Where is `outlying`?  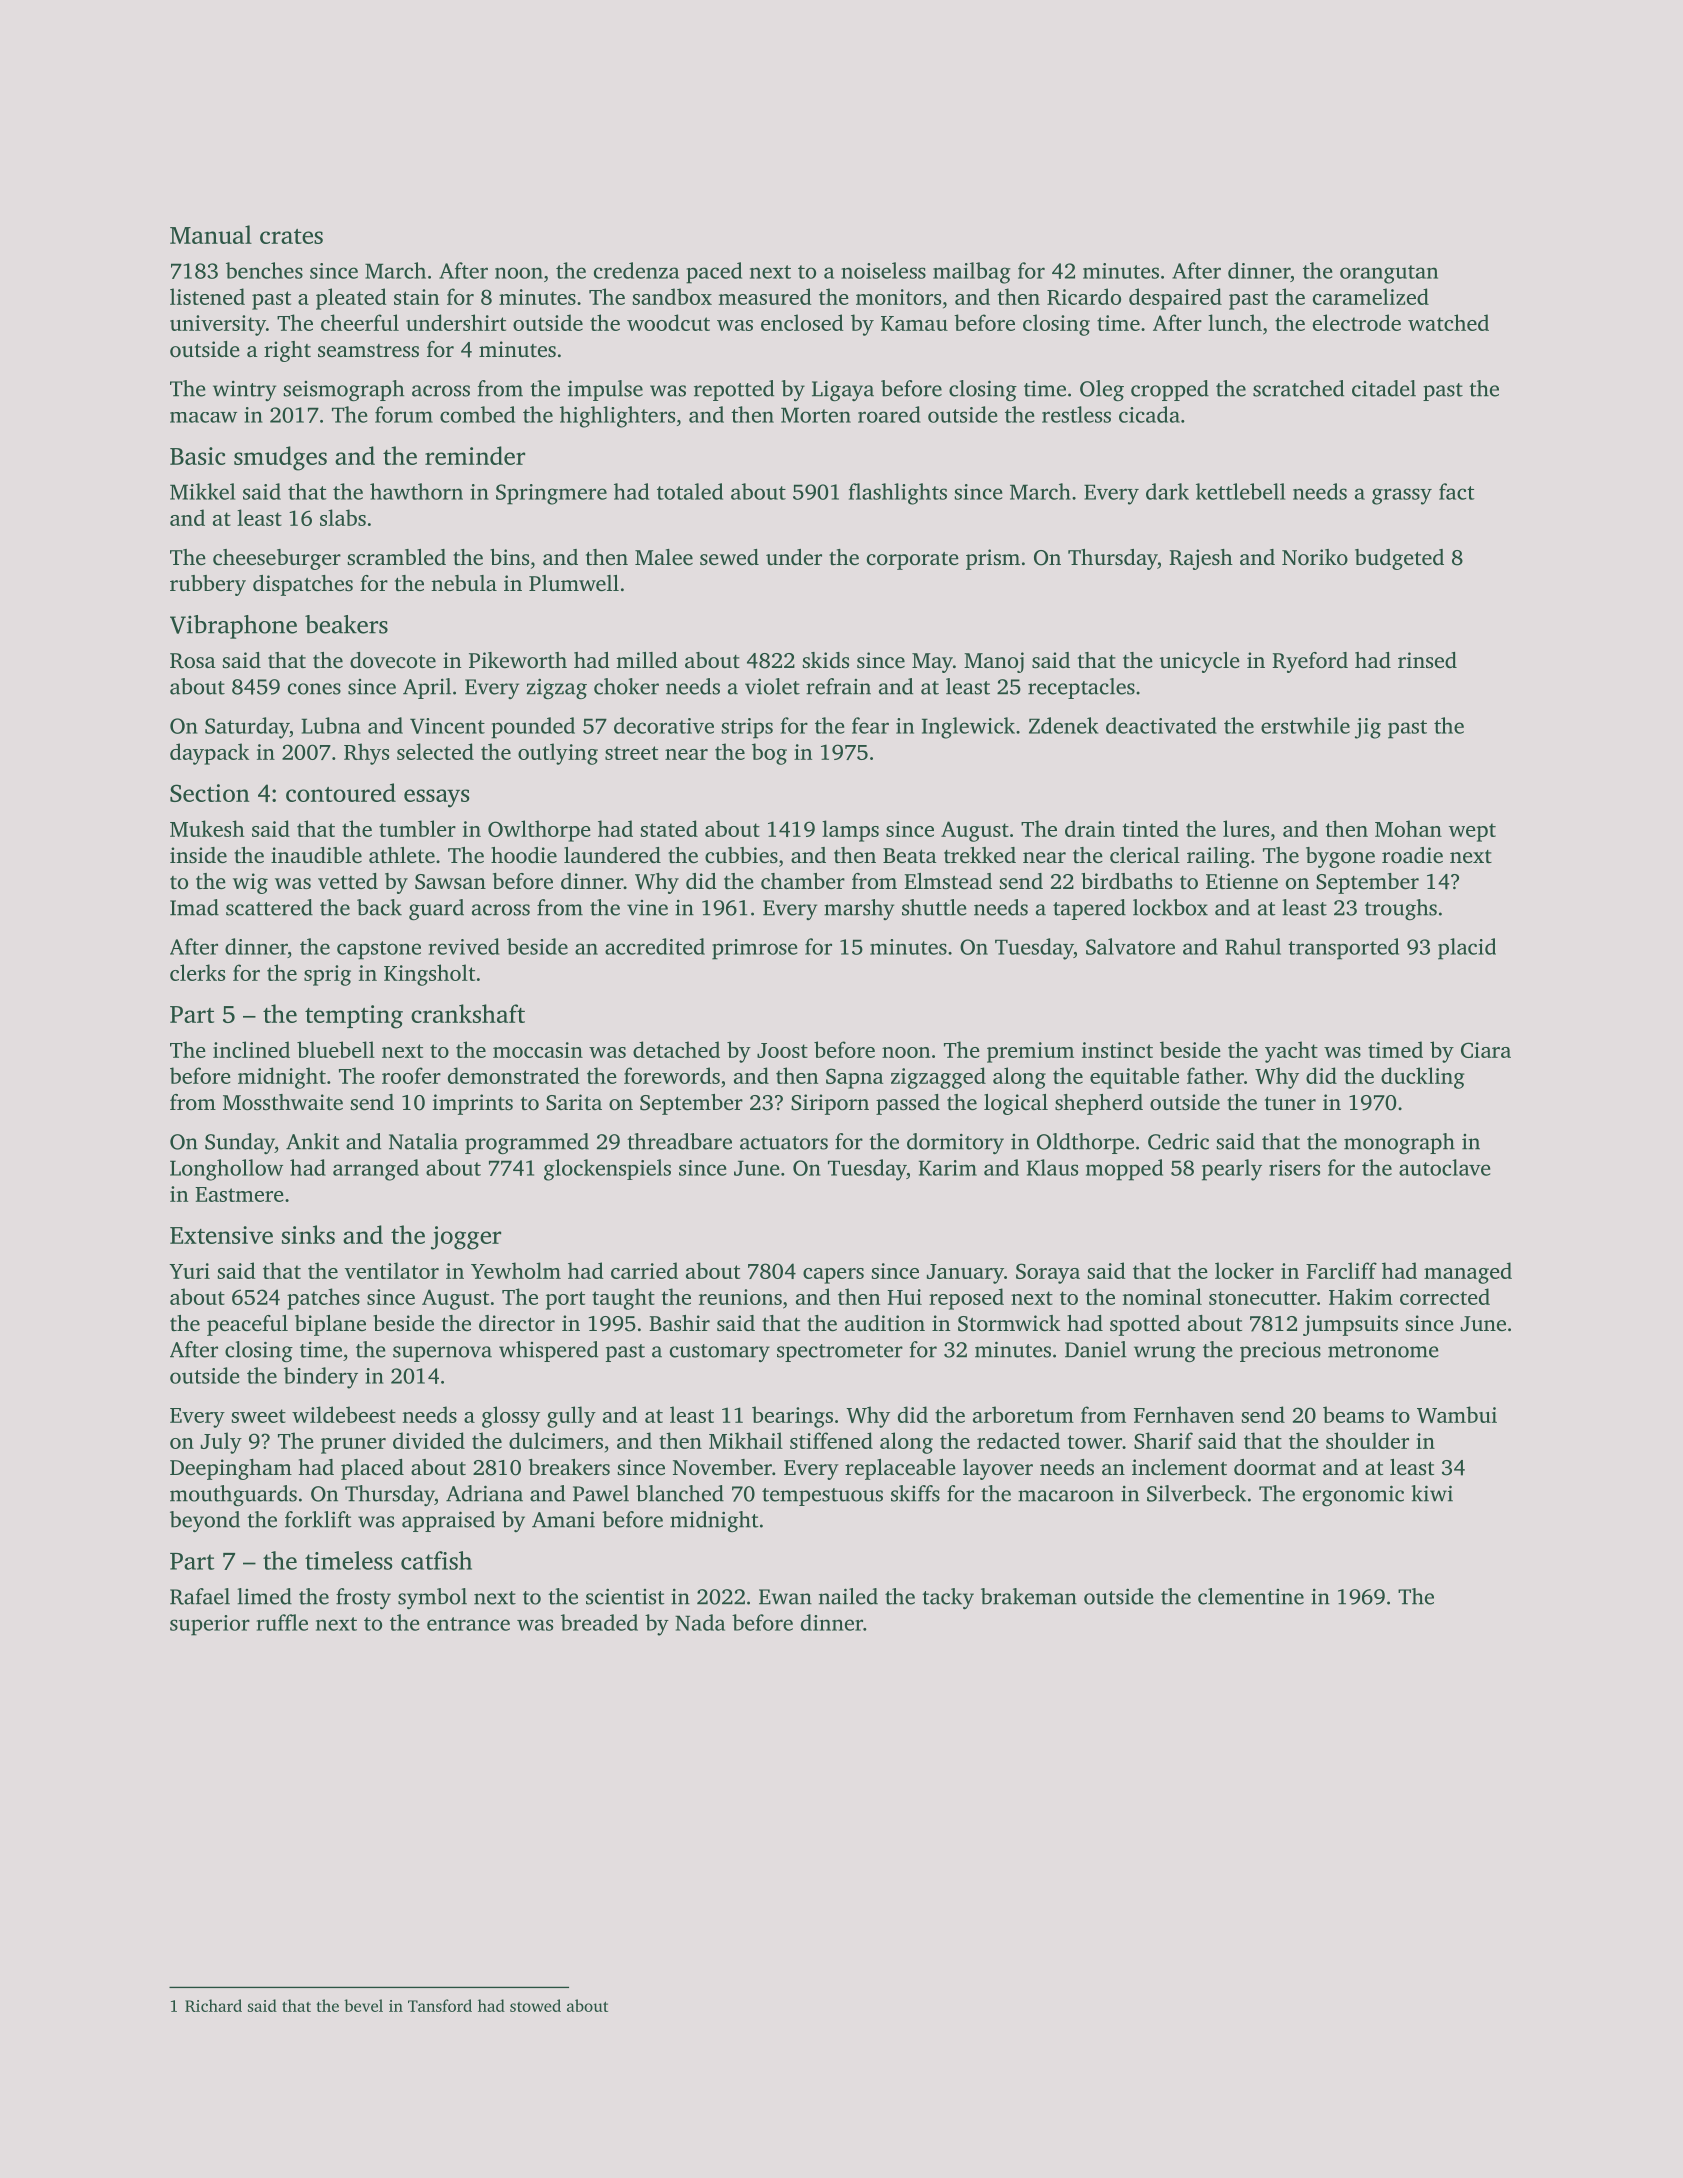 outlying is located at coordinates (558, 754).
